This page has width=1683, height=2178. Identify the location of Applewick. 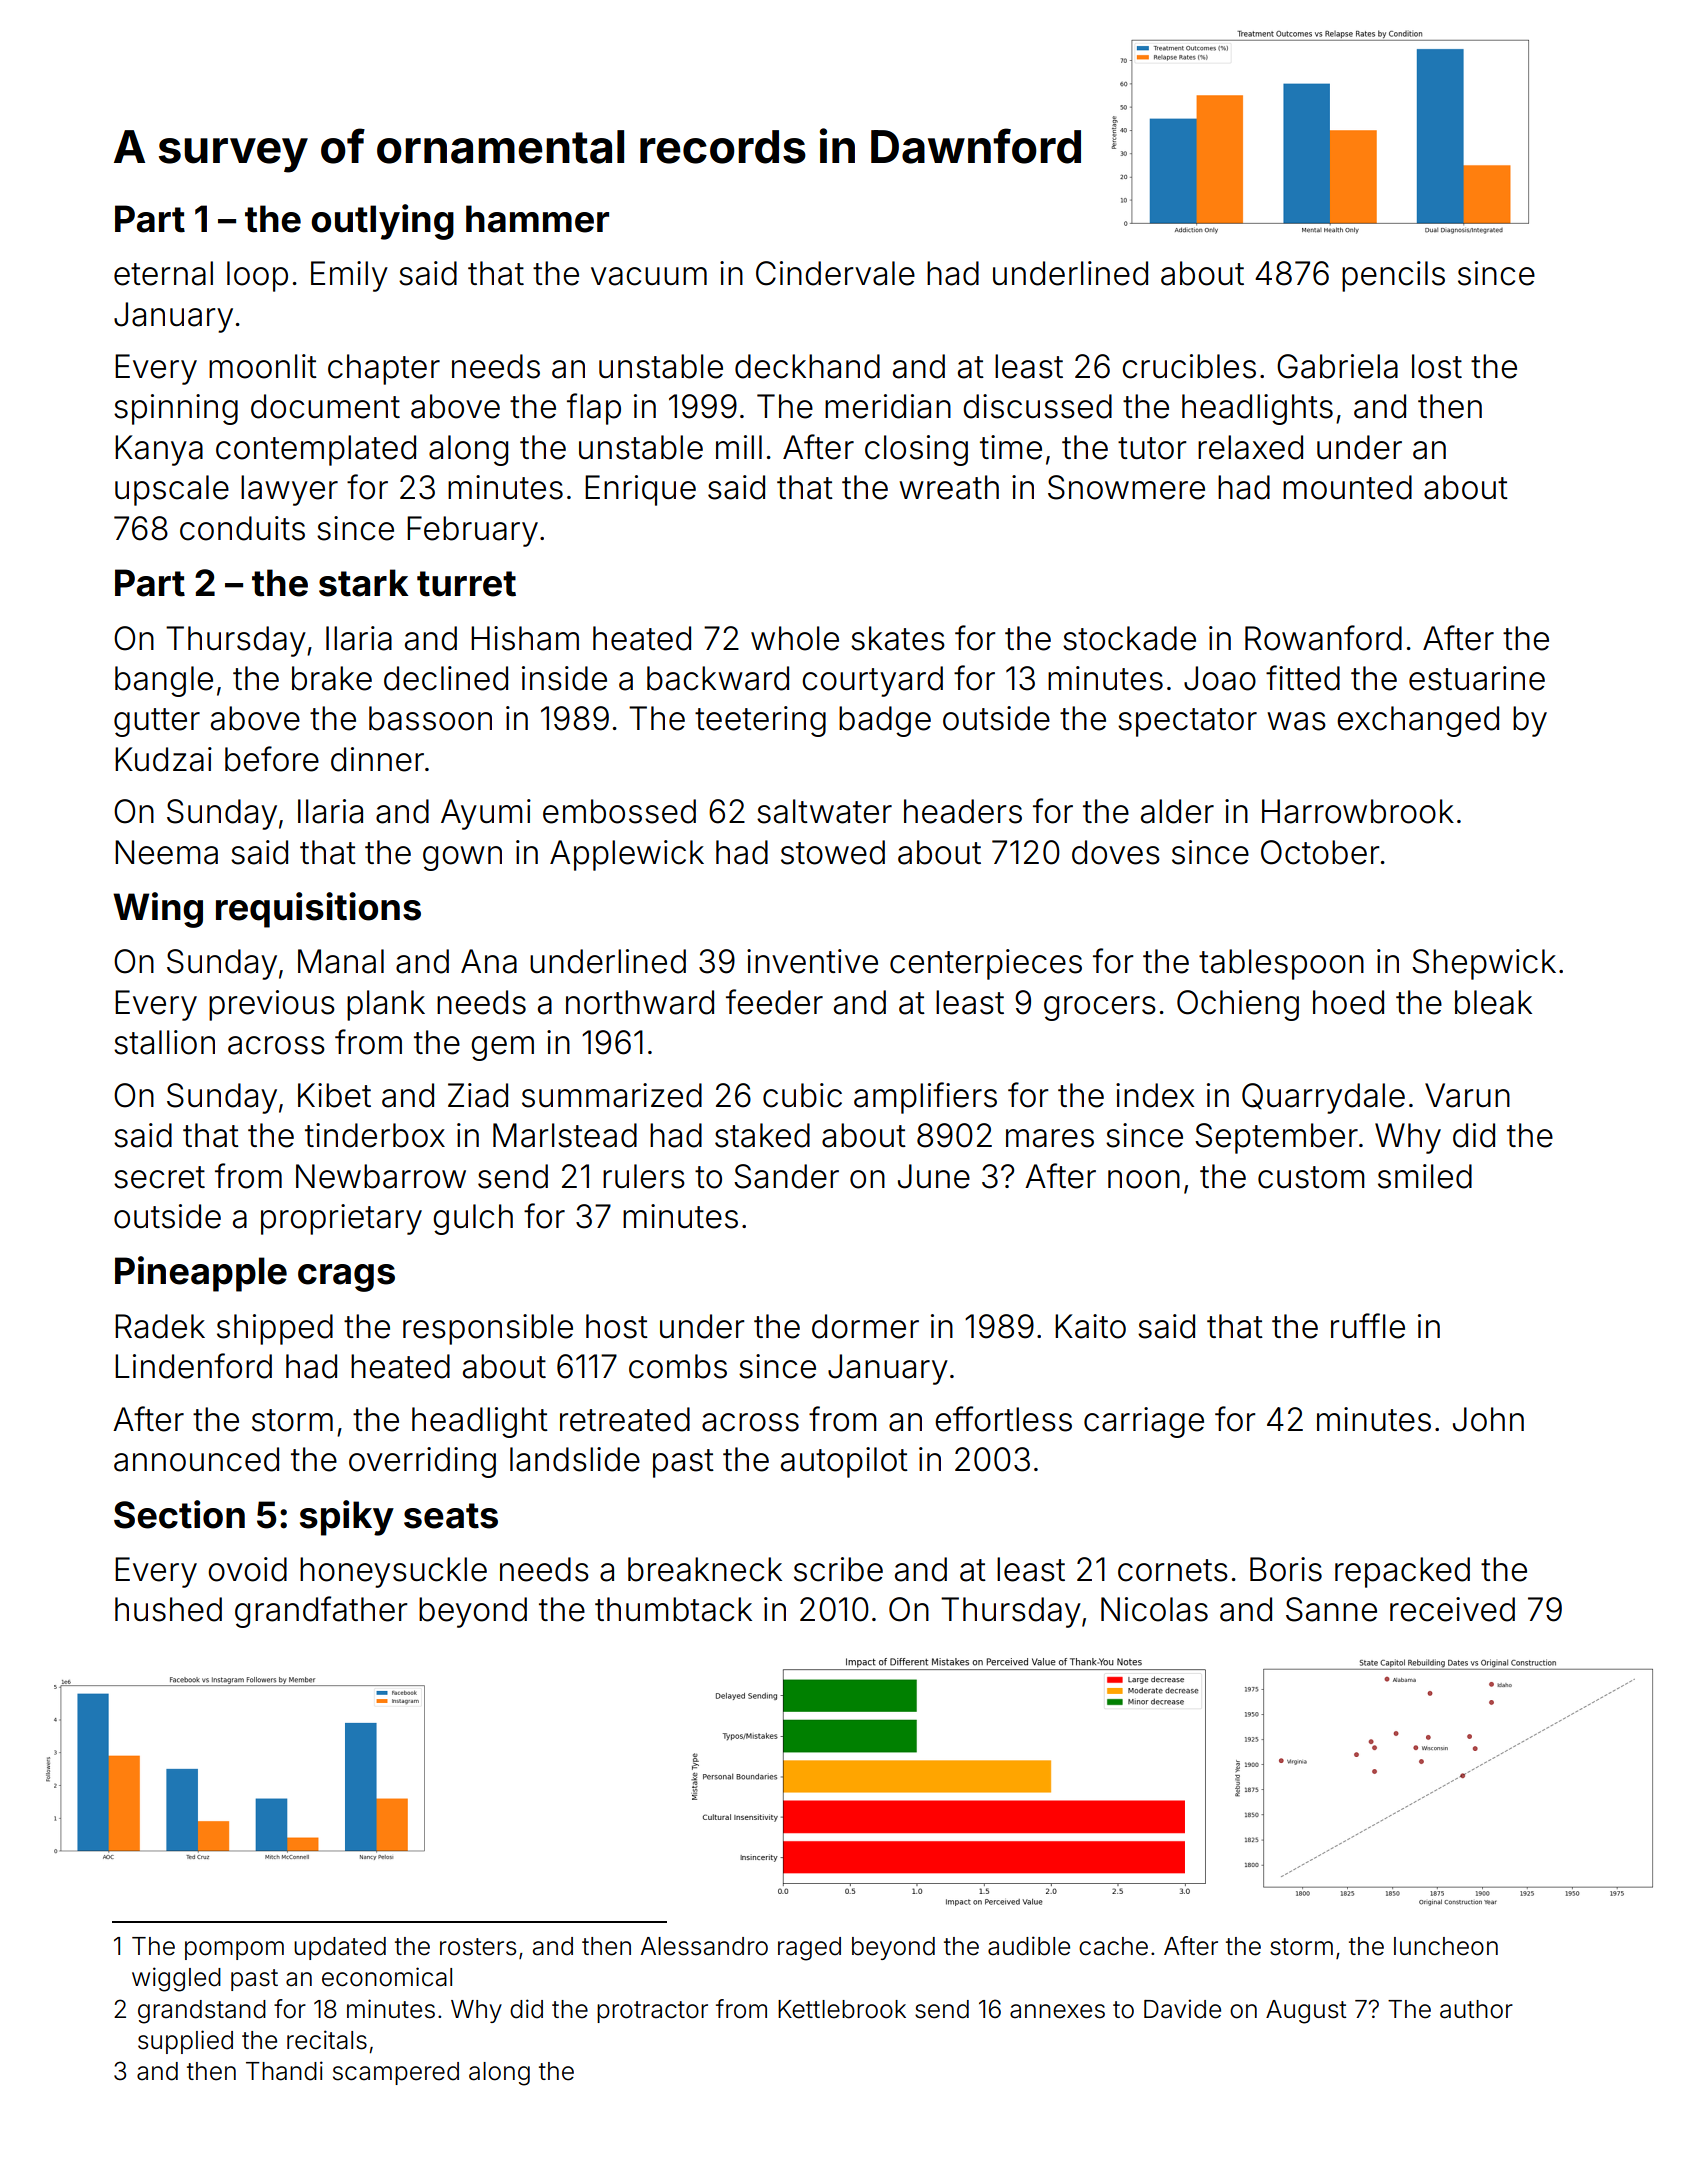
(627, 855).
